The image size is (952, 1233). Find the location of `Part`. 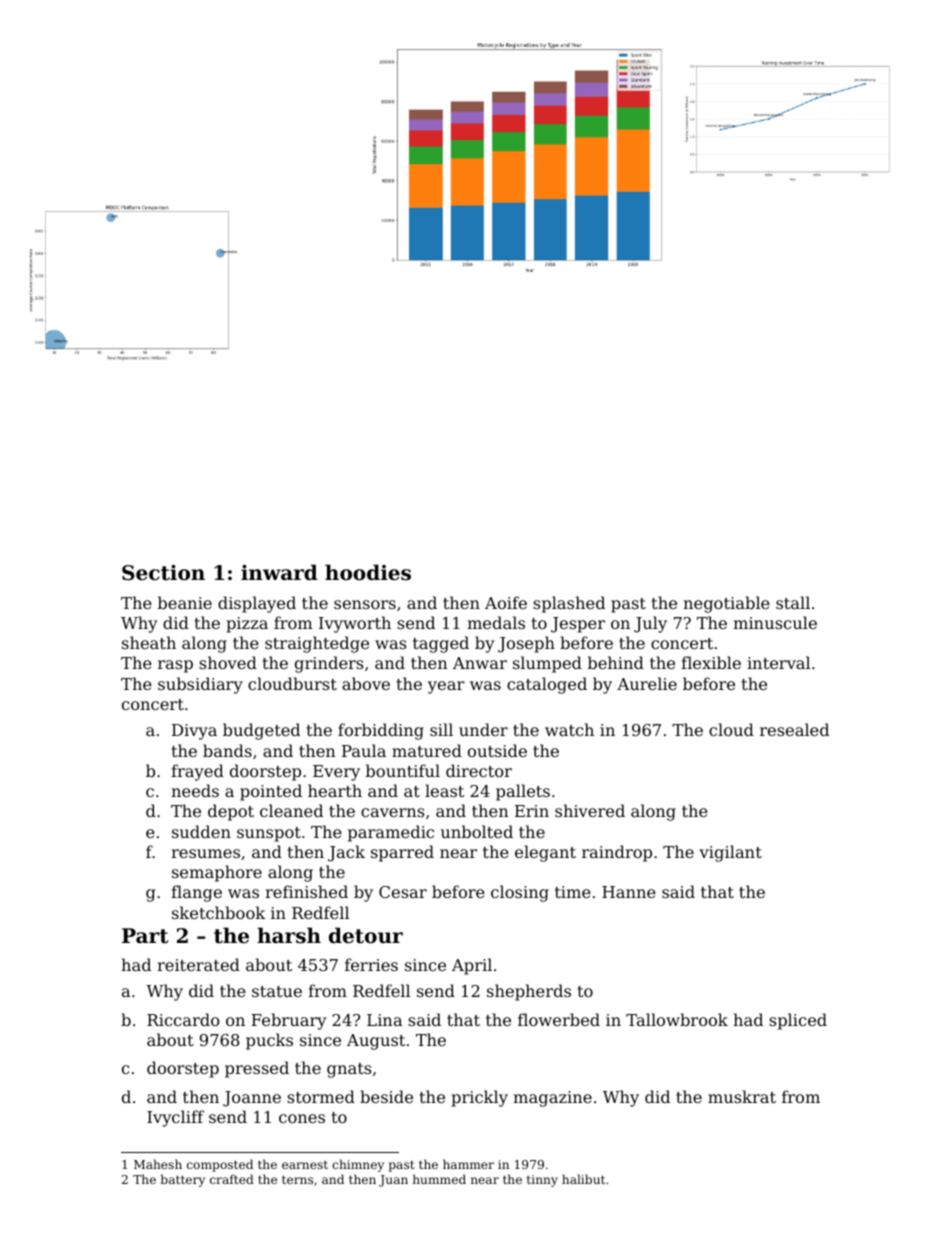

Part is located at coordinates (145, 936).
